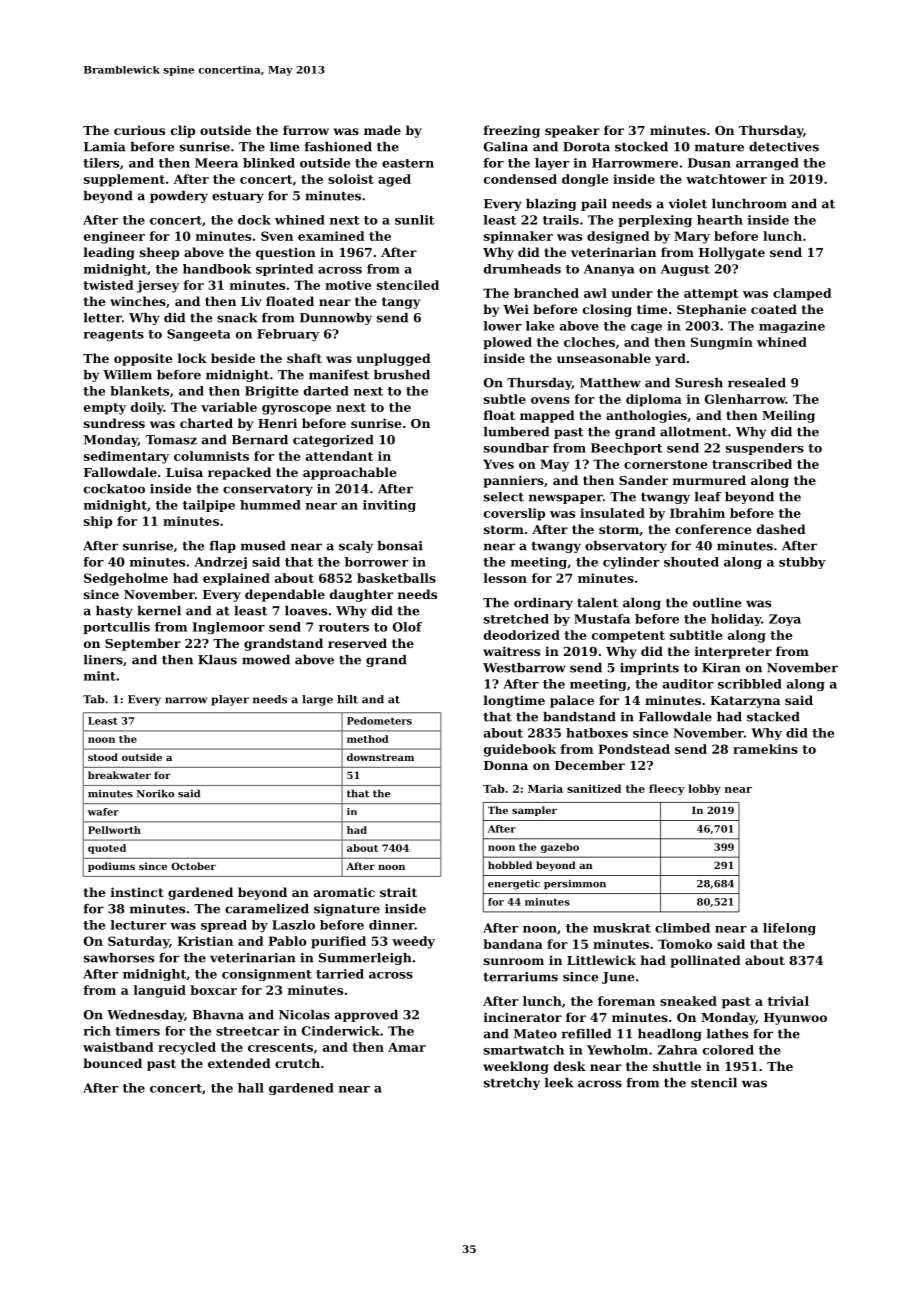 The height and width of the screenshot is (1308, 924). I want to click on Lamia, so click(104, 147).
